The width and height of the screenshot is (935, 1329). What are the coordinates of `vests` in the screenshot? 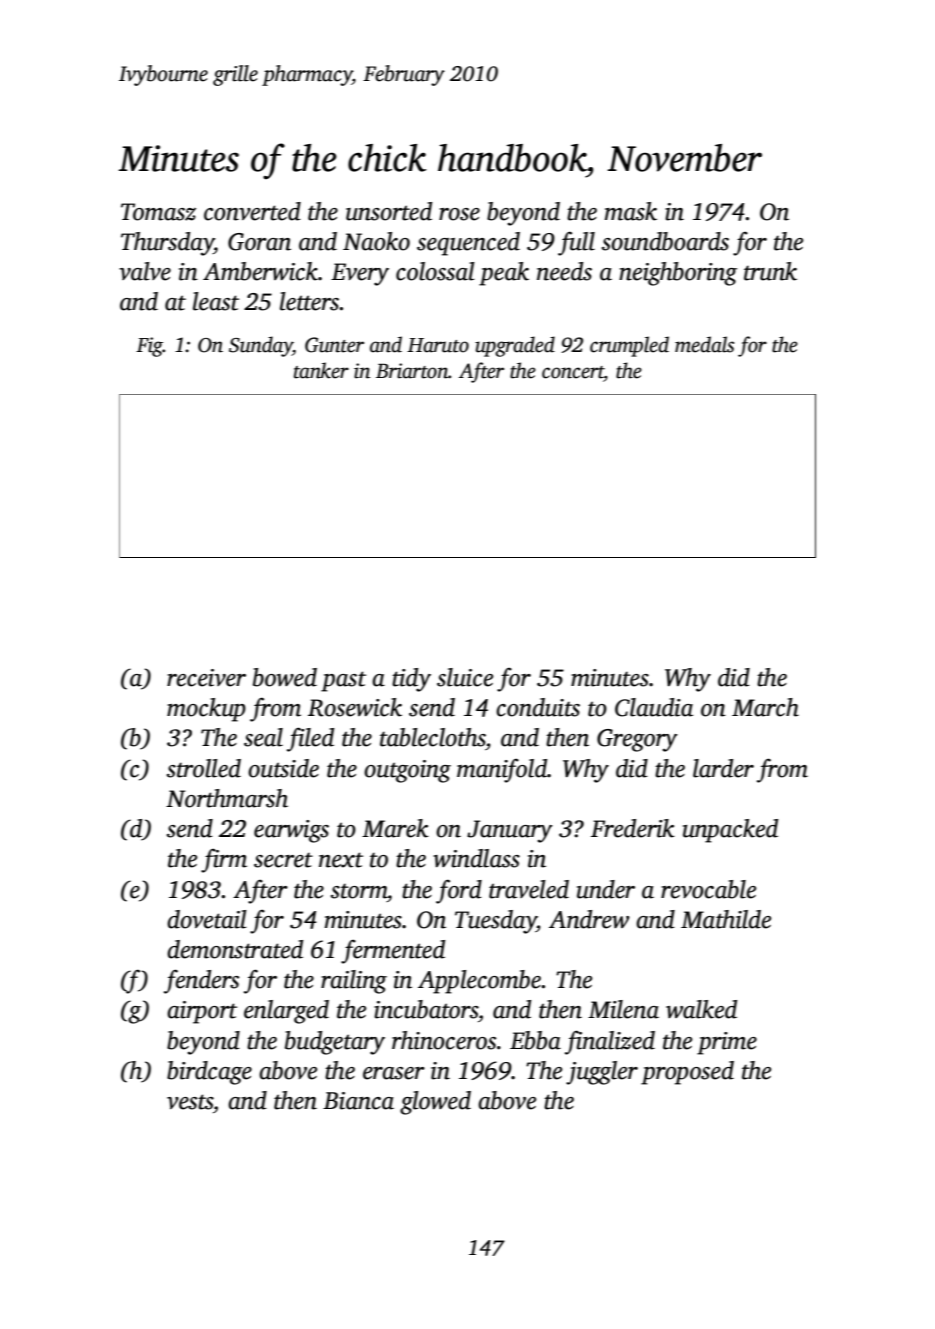 It's located at (190, 1102).
